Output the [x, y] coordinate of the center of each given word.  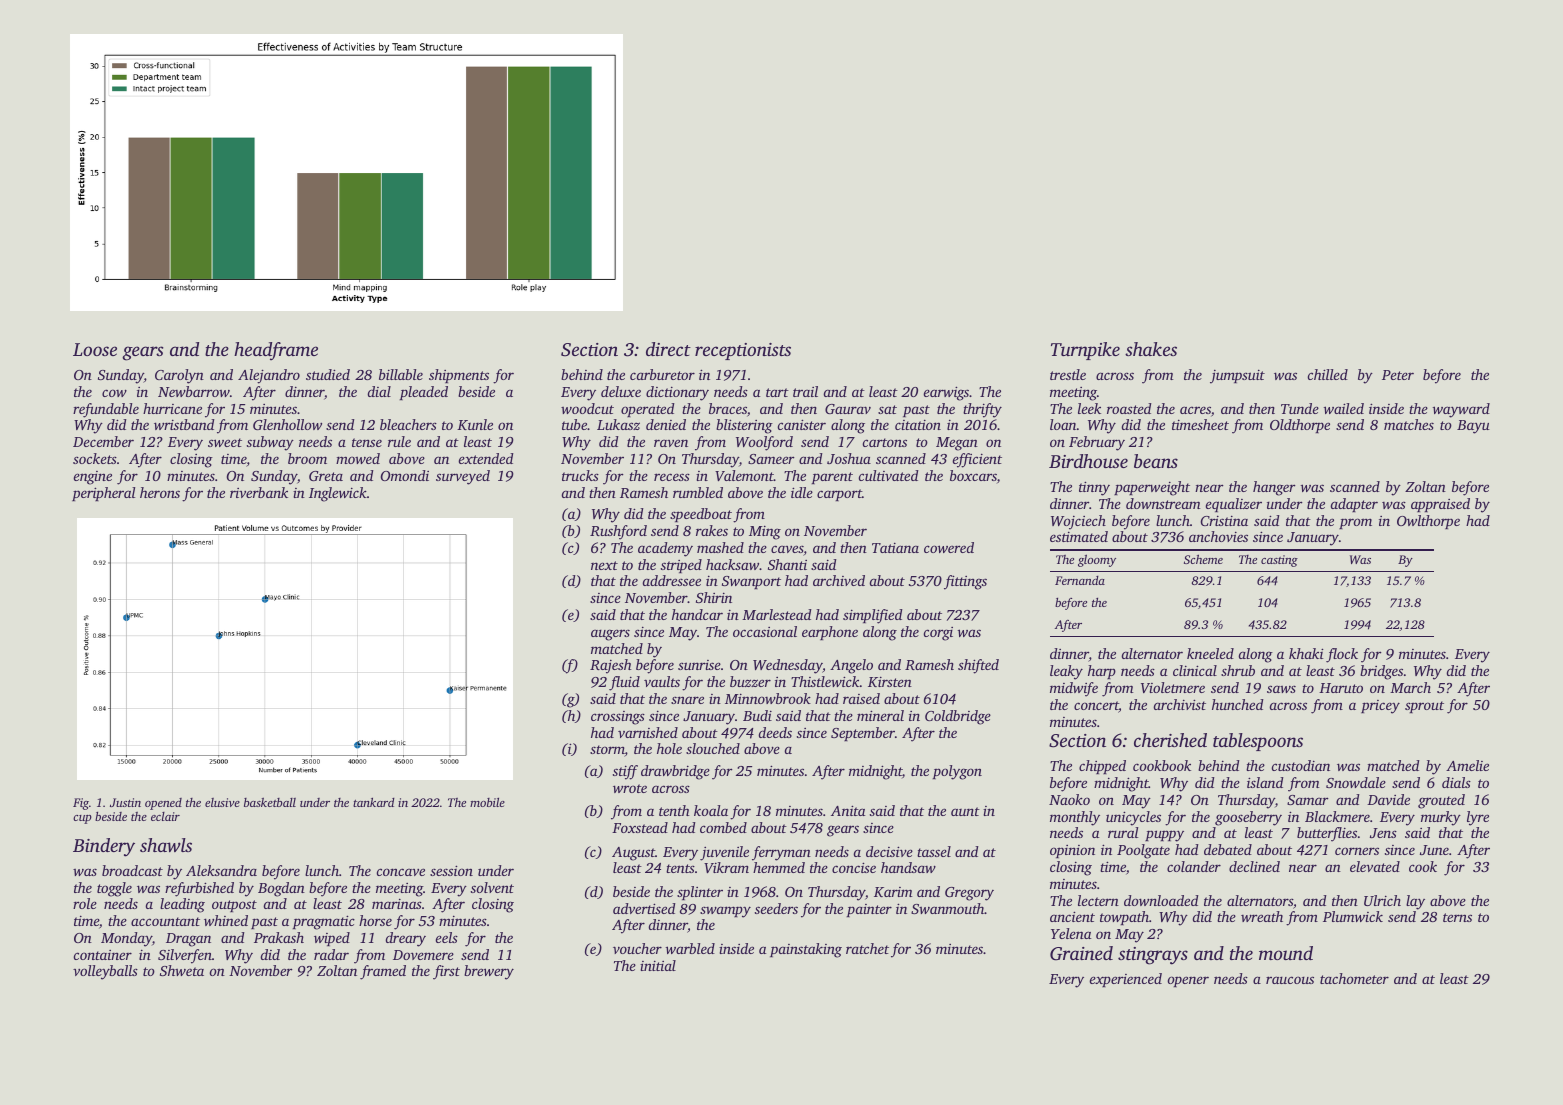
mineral [880, 715]
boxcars [973, 475]
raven [671, 443]
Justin [125, 802]
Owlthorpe [1428, 522]
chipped [1102, 767]
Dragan [188, 940]
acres [1195, 410]
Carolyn [179, 376]
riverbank [259, 492]
